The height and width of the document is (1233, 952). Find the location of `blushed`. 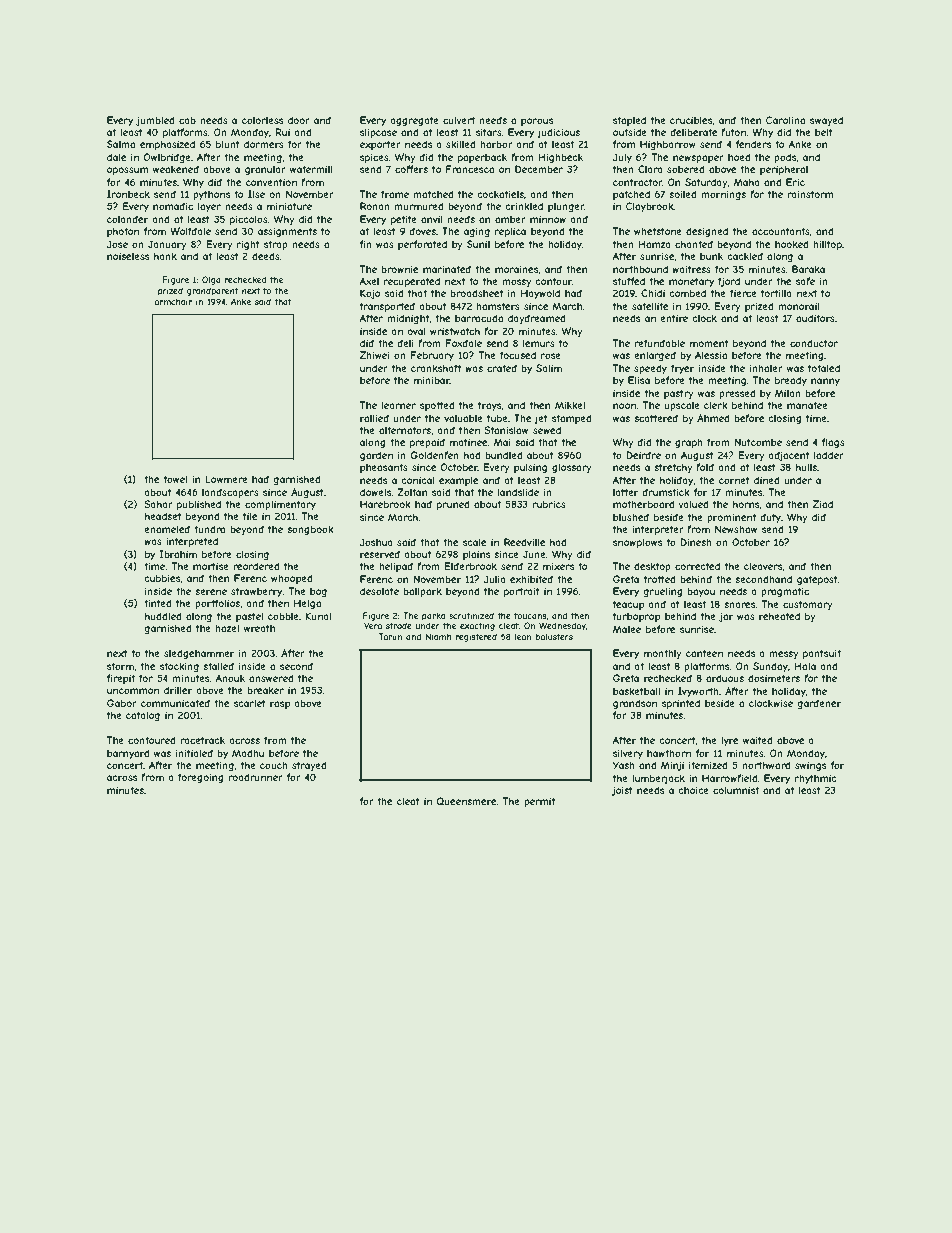

blushed is located at coordinates (631, 517).
